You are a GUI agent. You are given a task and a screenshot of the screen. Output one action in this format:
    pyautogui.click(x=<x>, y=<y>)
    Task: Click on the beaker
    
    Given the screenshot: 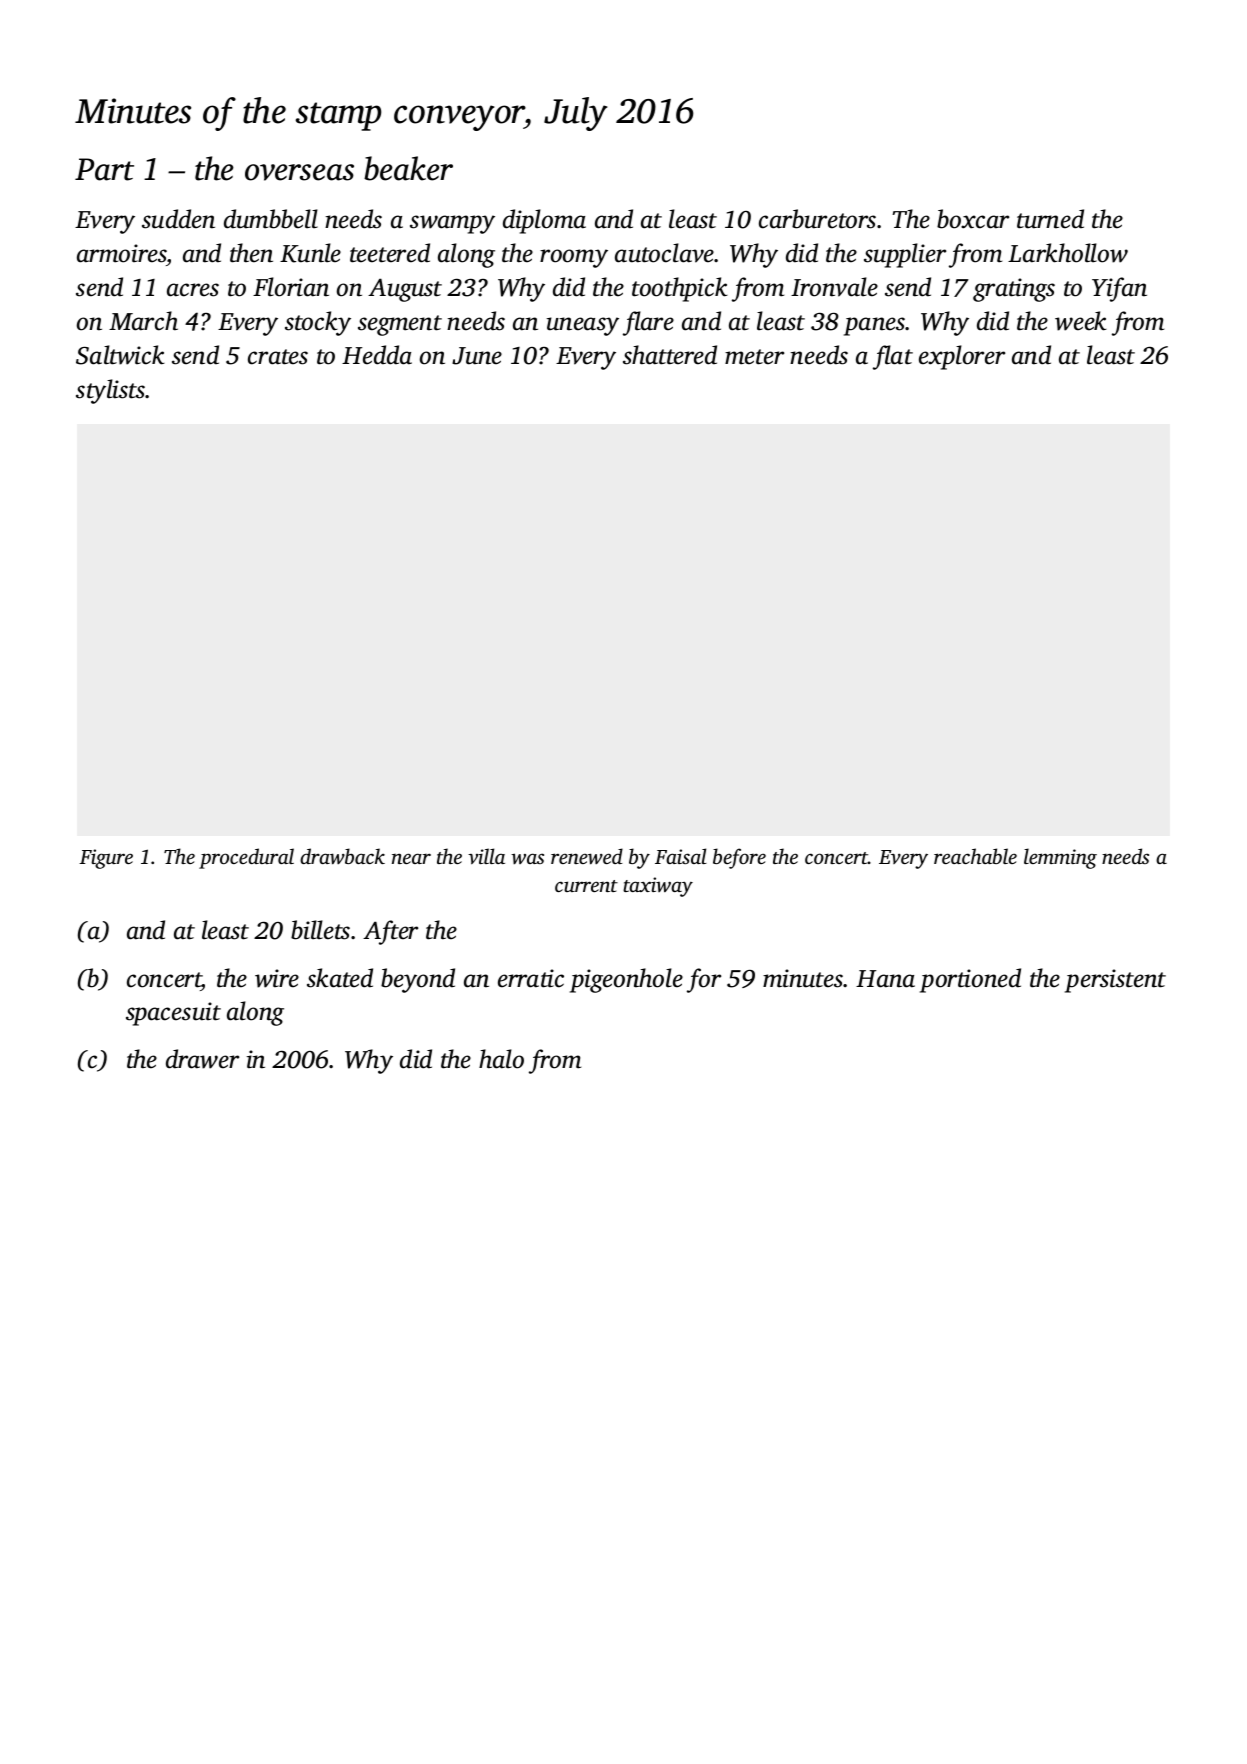 What is the action you would take?
    pyautogui.click(x=408, y=168)
